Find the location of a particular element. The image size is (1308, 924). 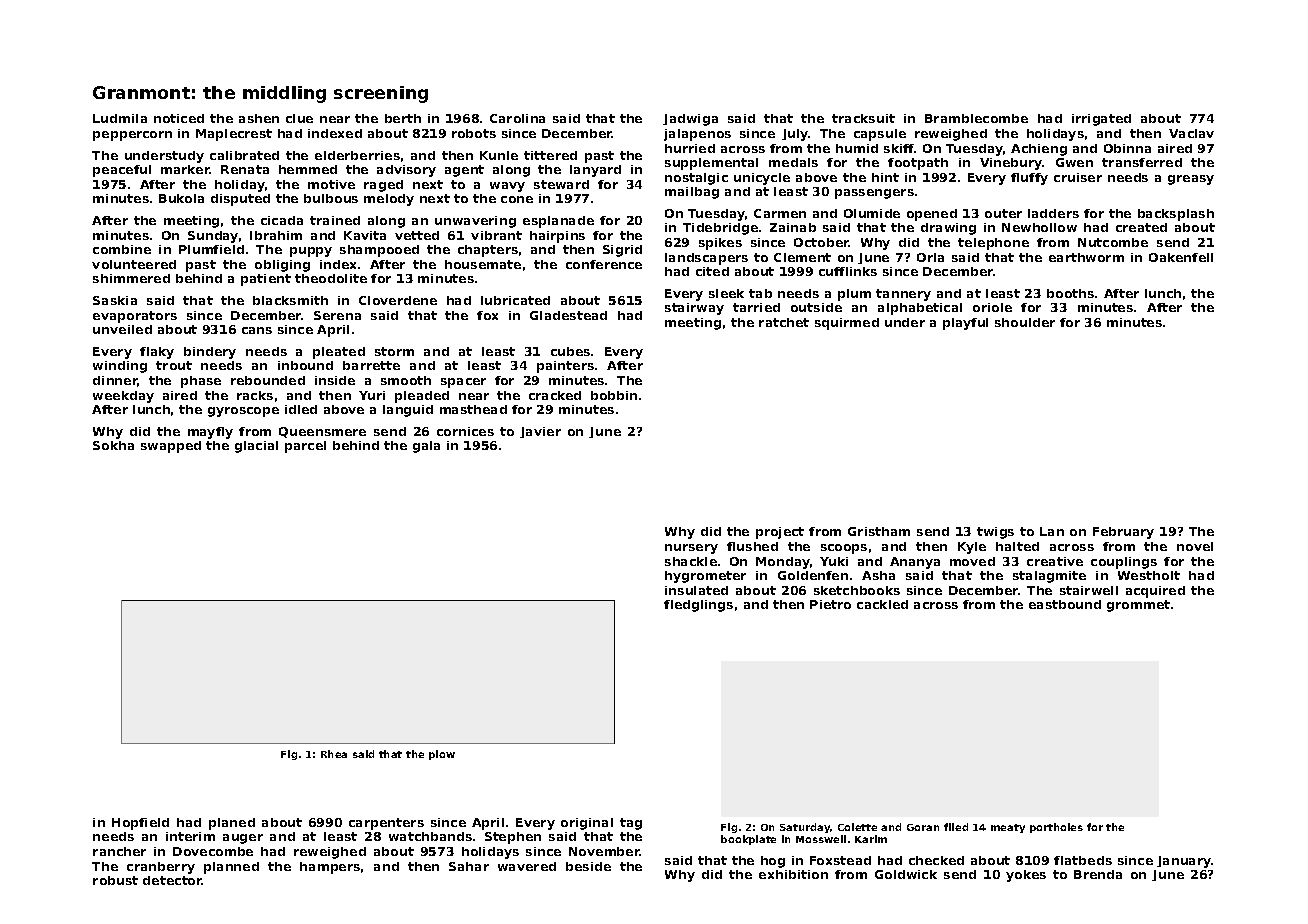

portholes is located at coordinates (1056, 828).
